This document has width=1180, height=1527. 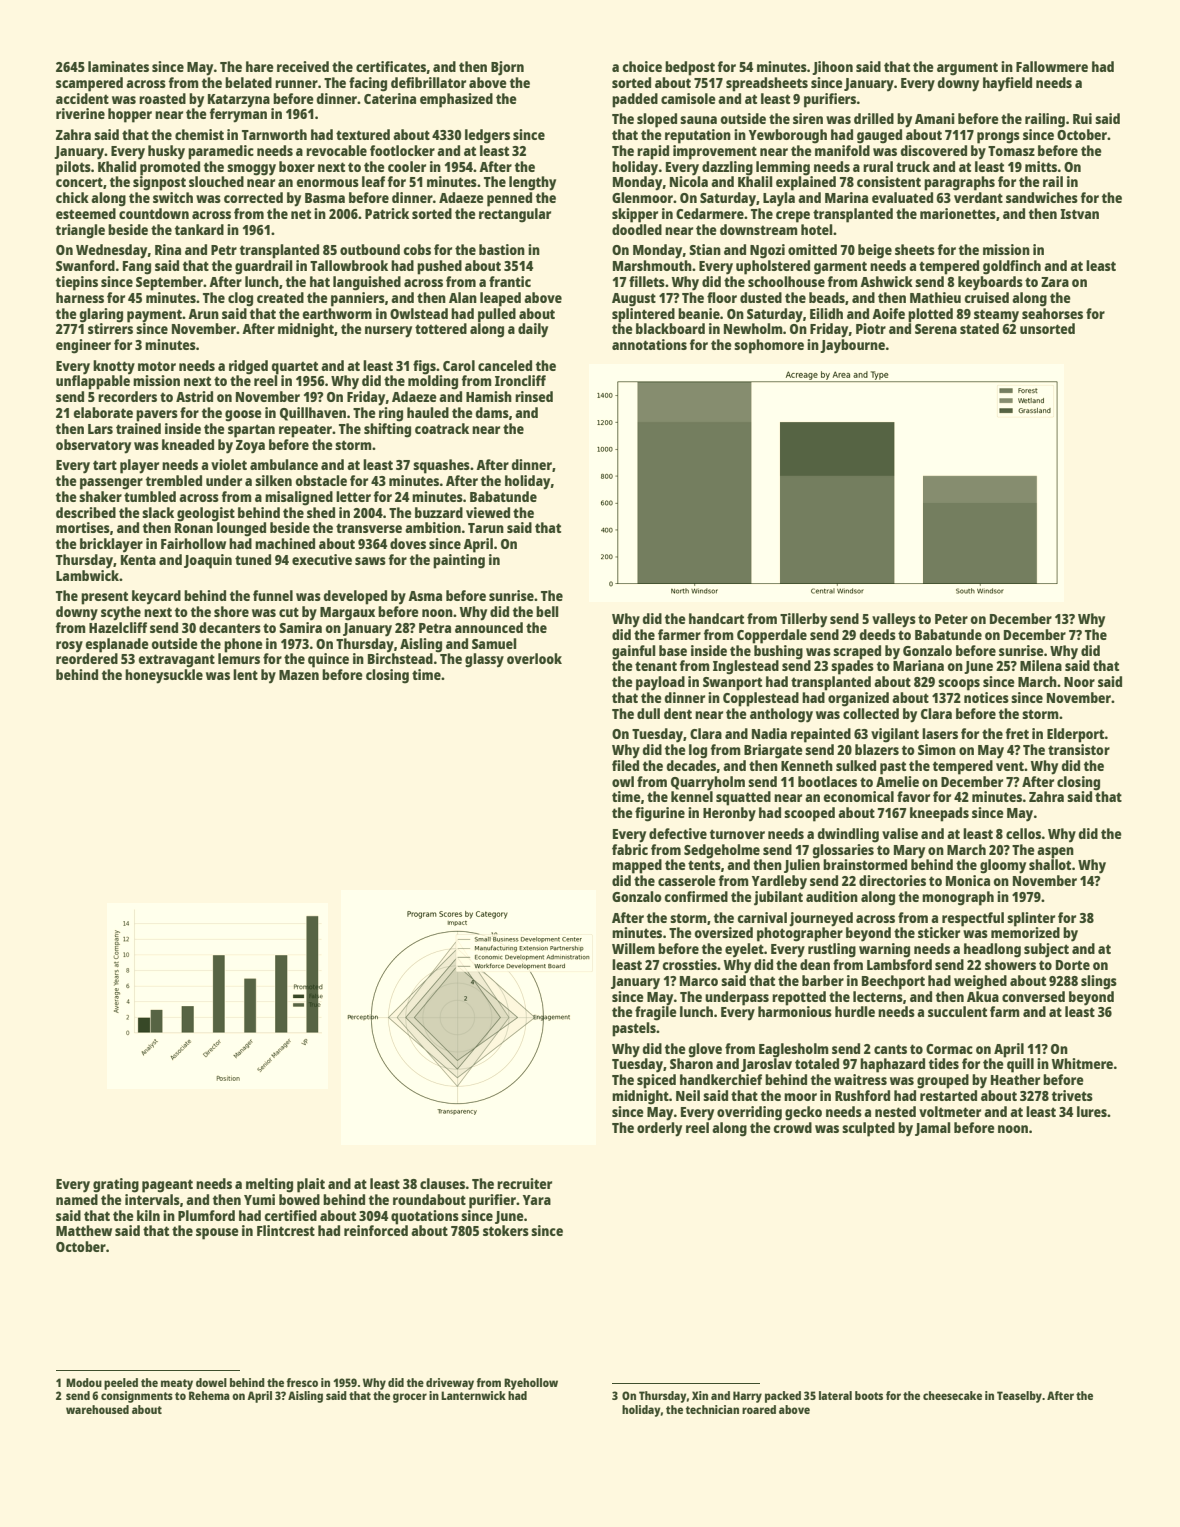 What do you see at coordinates (793, 217) in the document?
I see `crepe` at bounding box center [793, 217].
